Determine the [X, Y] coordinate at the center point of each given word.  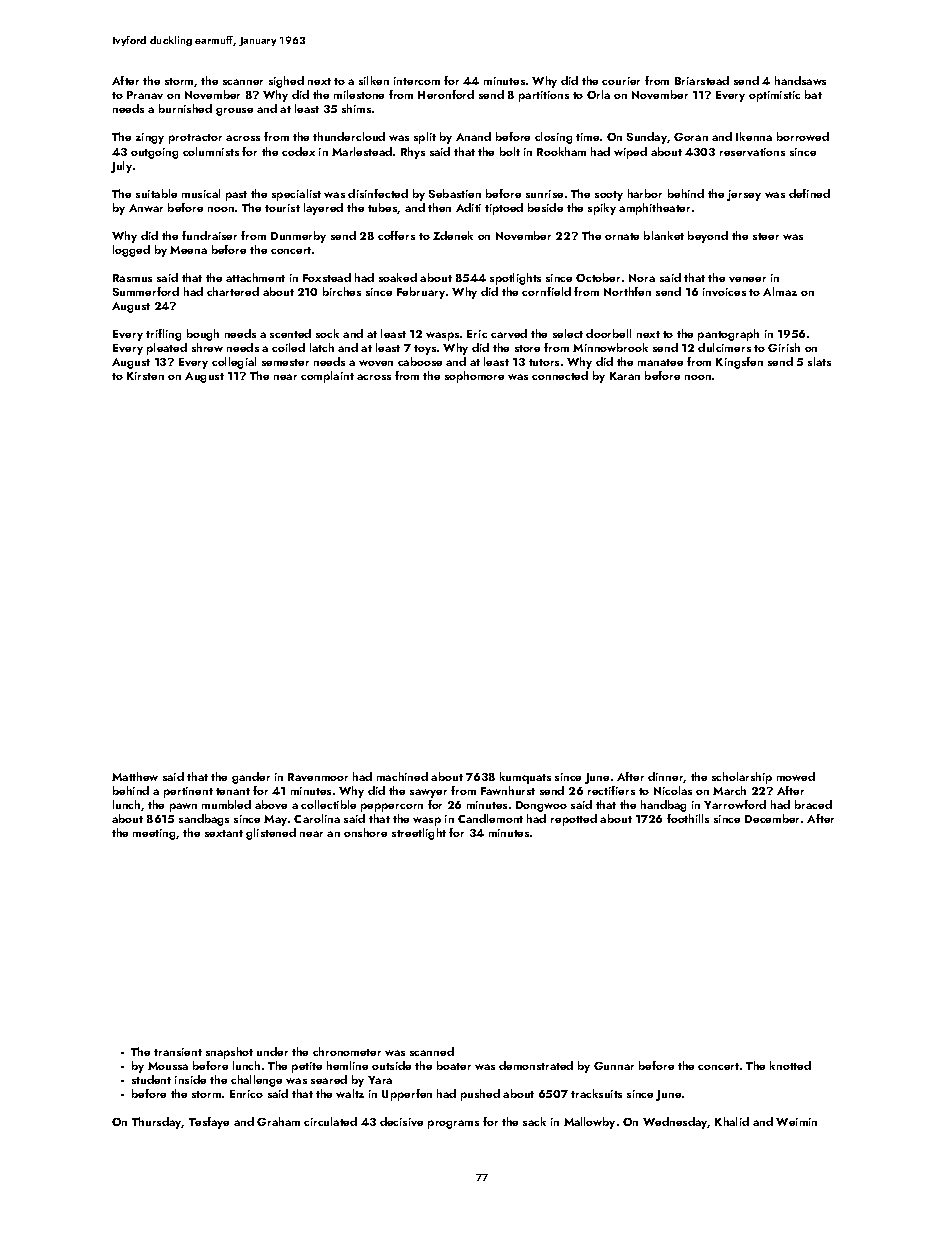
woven [376, 363]
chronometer [347, 1051]
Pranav [145, 95]
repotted [574, 820]
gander [251, 778]
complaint [327, 377]
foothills [688, 818]
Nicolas [673, 790]
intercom [417, 81]
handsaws [800, 80]
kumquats [525, 778]
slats [819, 361]
